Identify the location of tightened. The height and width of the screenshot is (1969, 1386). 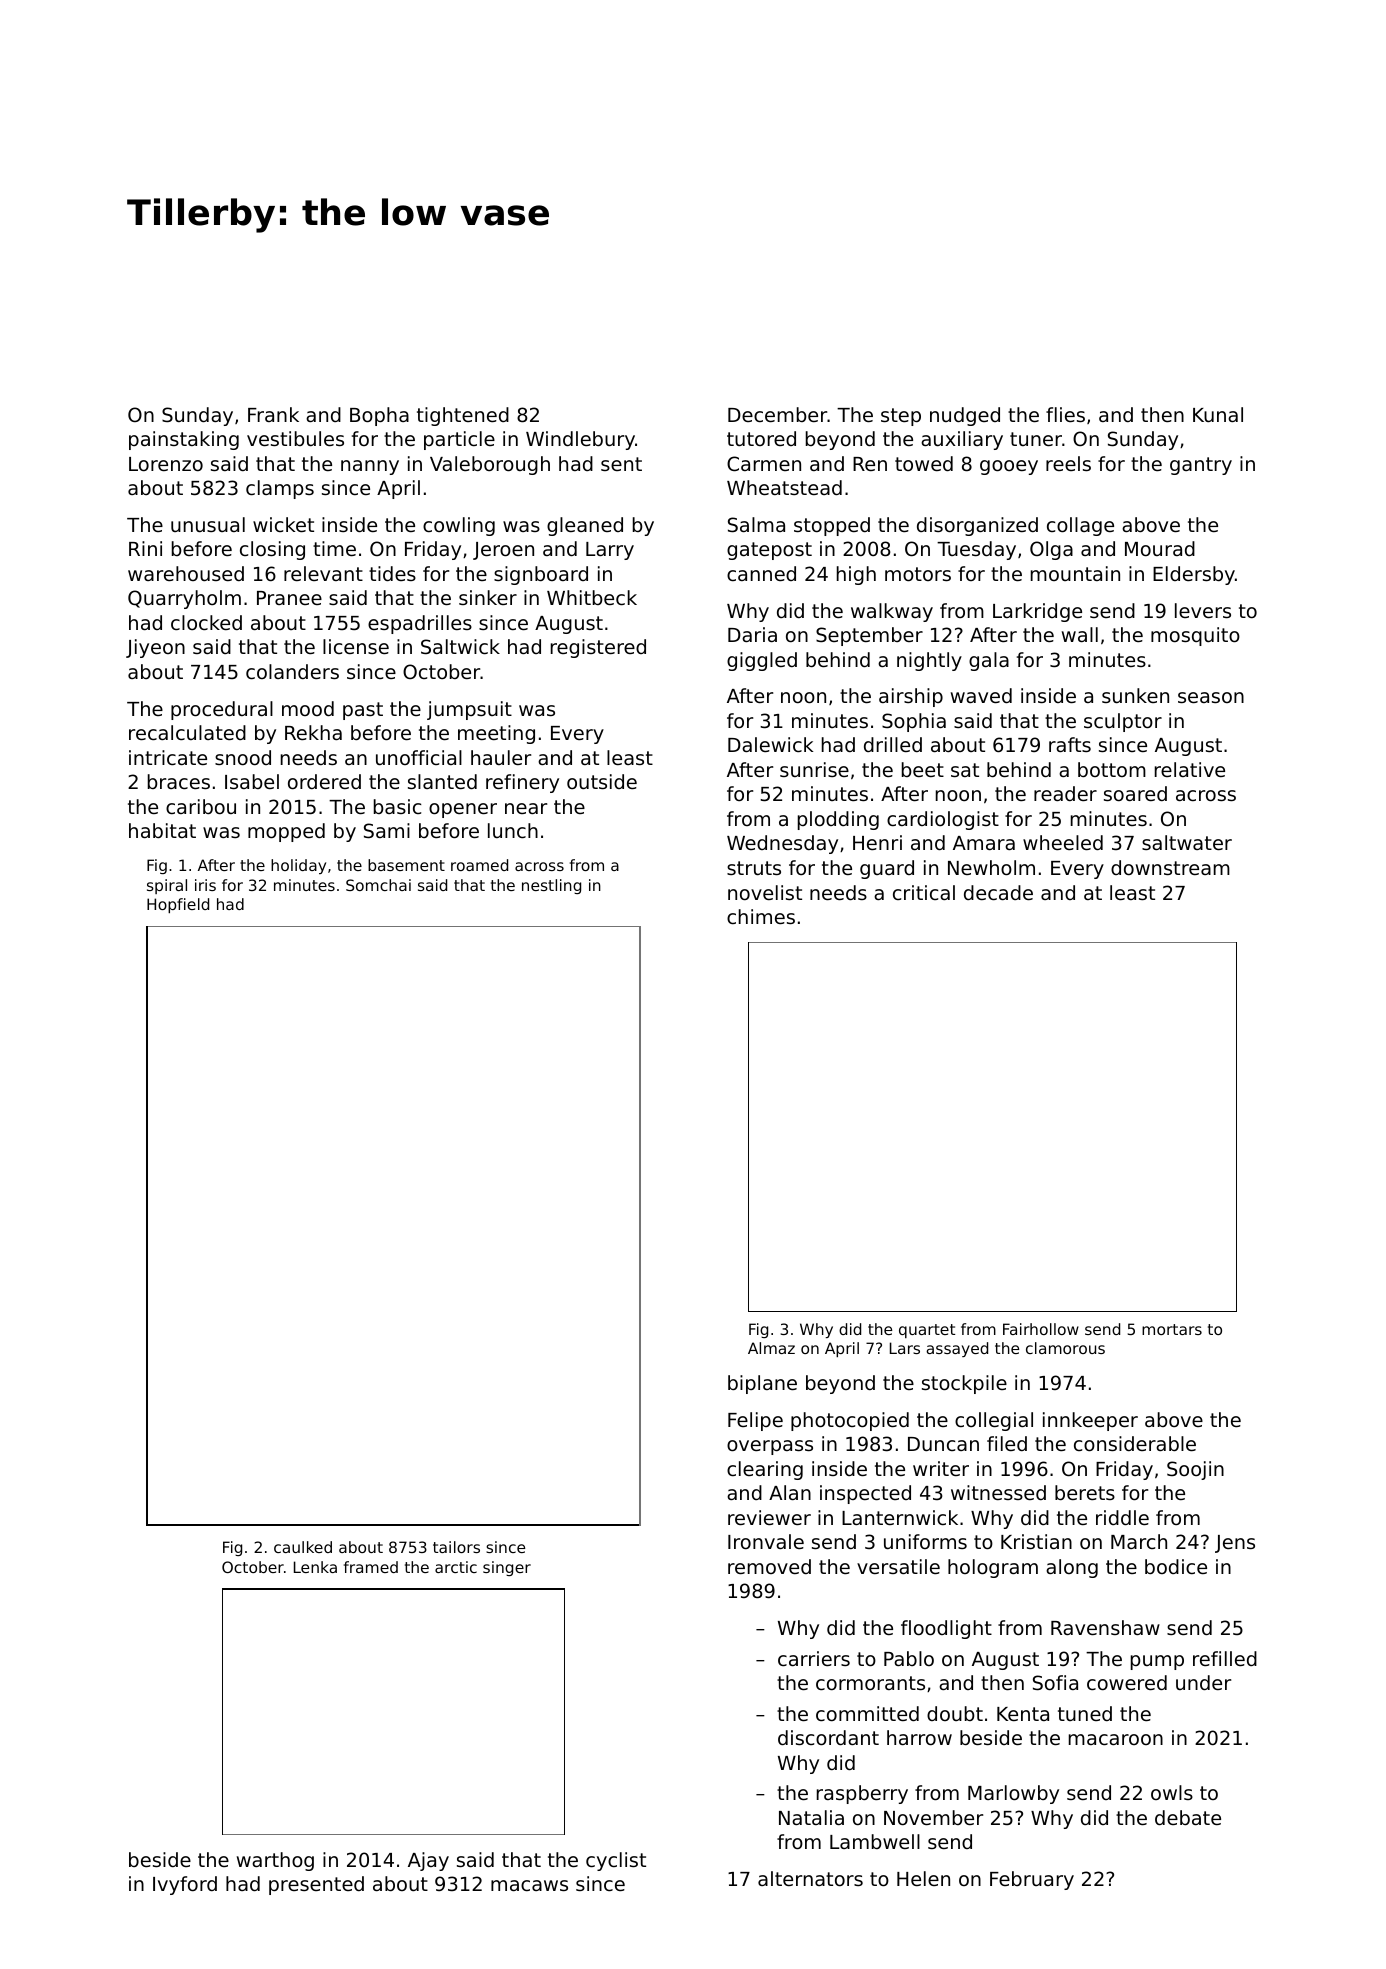
(463, 416).
